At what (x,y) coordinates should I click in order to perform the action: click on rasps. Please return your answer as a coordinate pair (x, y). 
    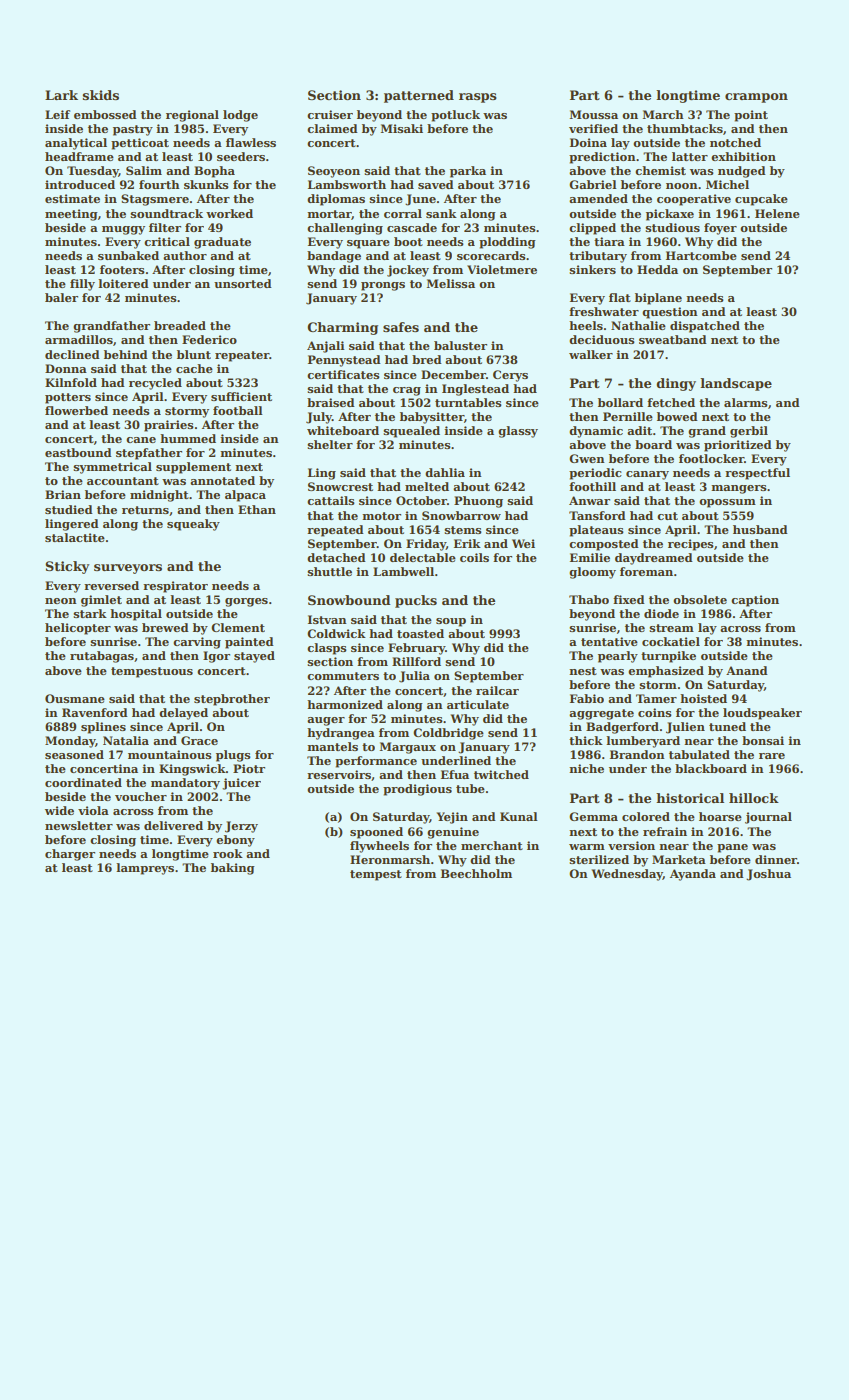
    Looking at the image, I should click on (478, 98).
